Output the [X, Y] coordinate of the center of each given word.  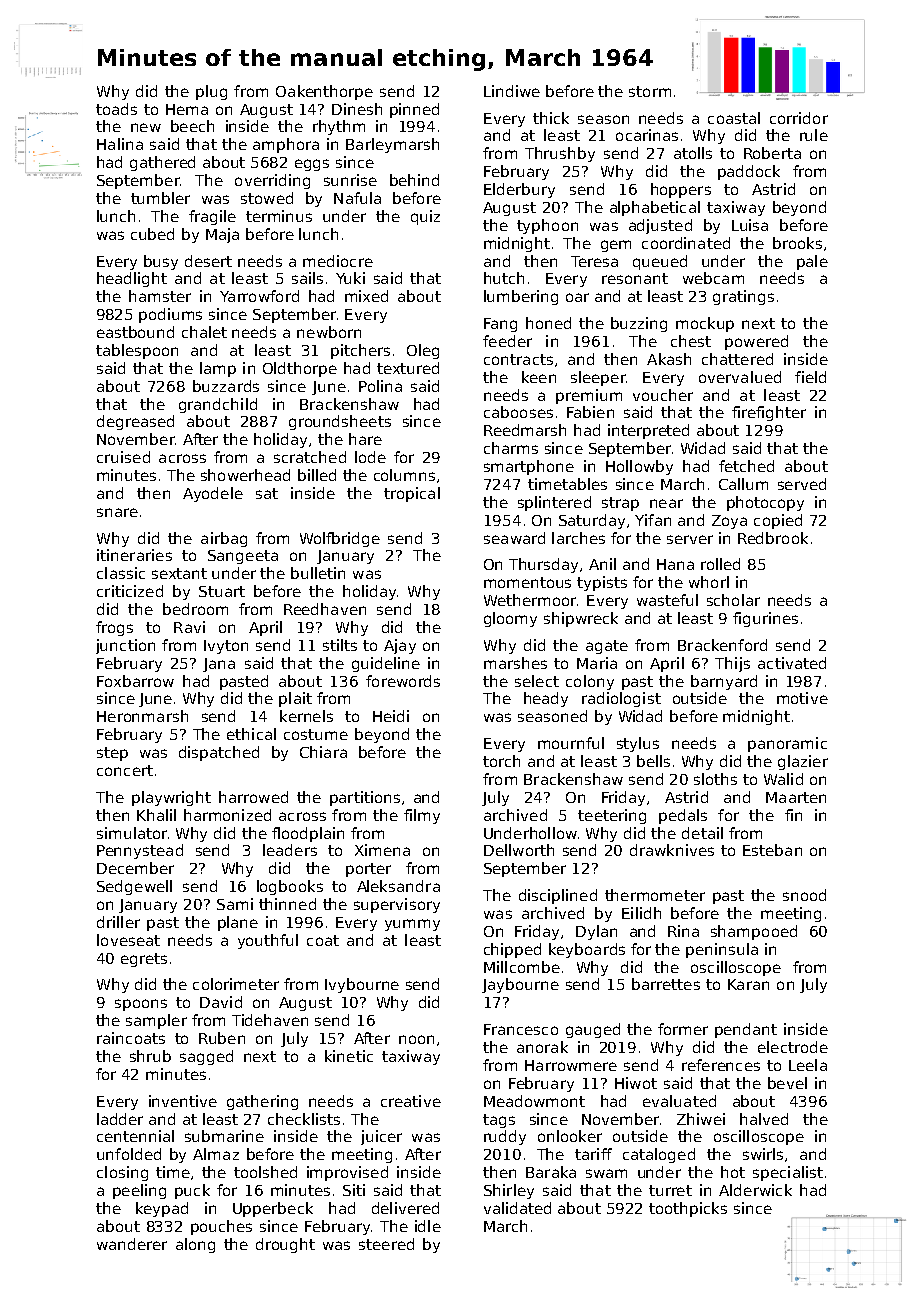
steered [386, 1244]
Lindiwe [512, 91]
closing [122, 1173]
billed [317, 475]
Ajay [400, 646]
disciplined [558, 896]
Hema [187, 109]
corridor [799, 118]
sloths [715, 779]
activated [792, 663]
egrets [144, 960]
